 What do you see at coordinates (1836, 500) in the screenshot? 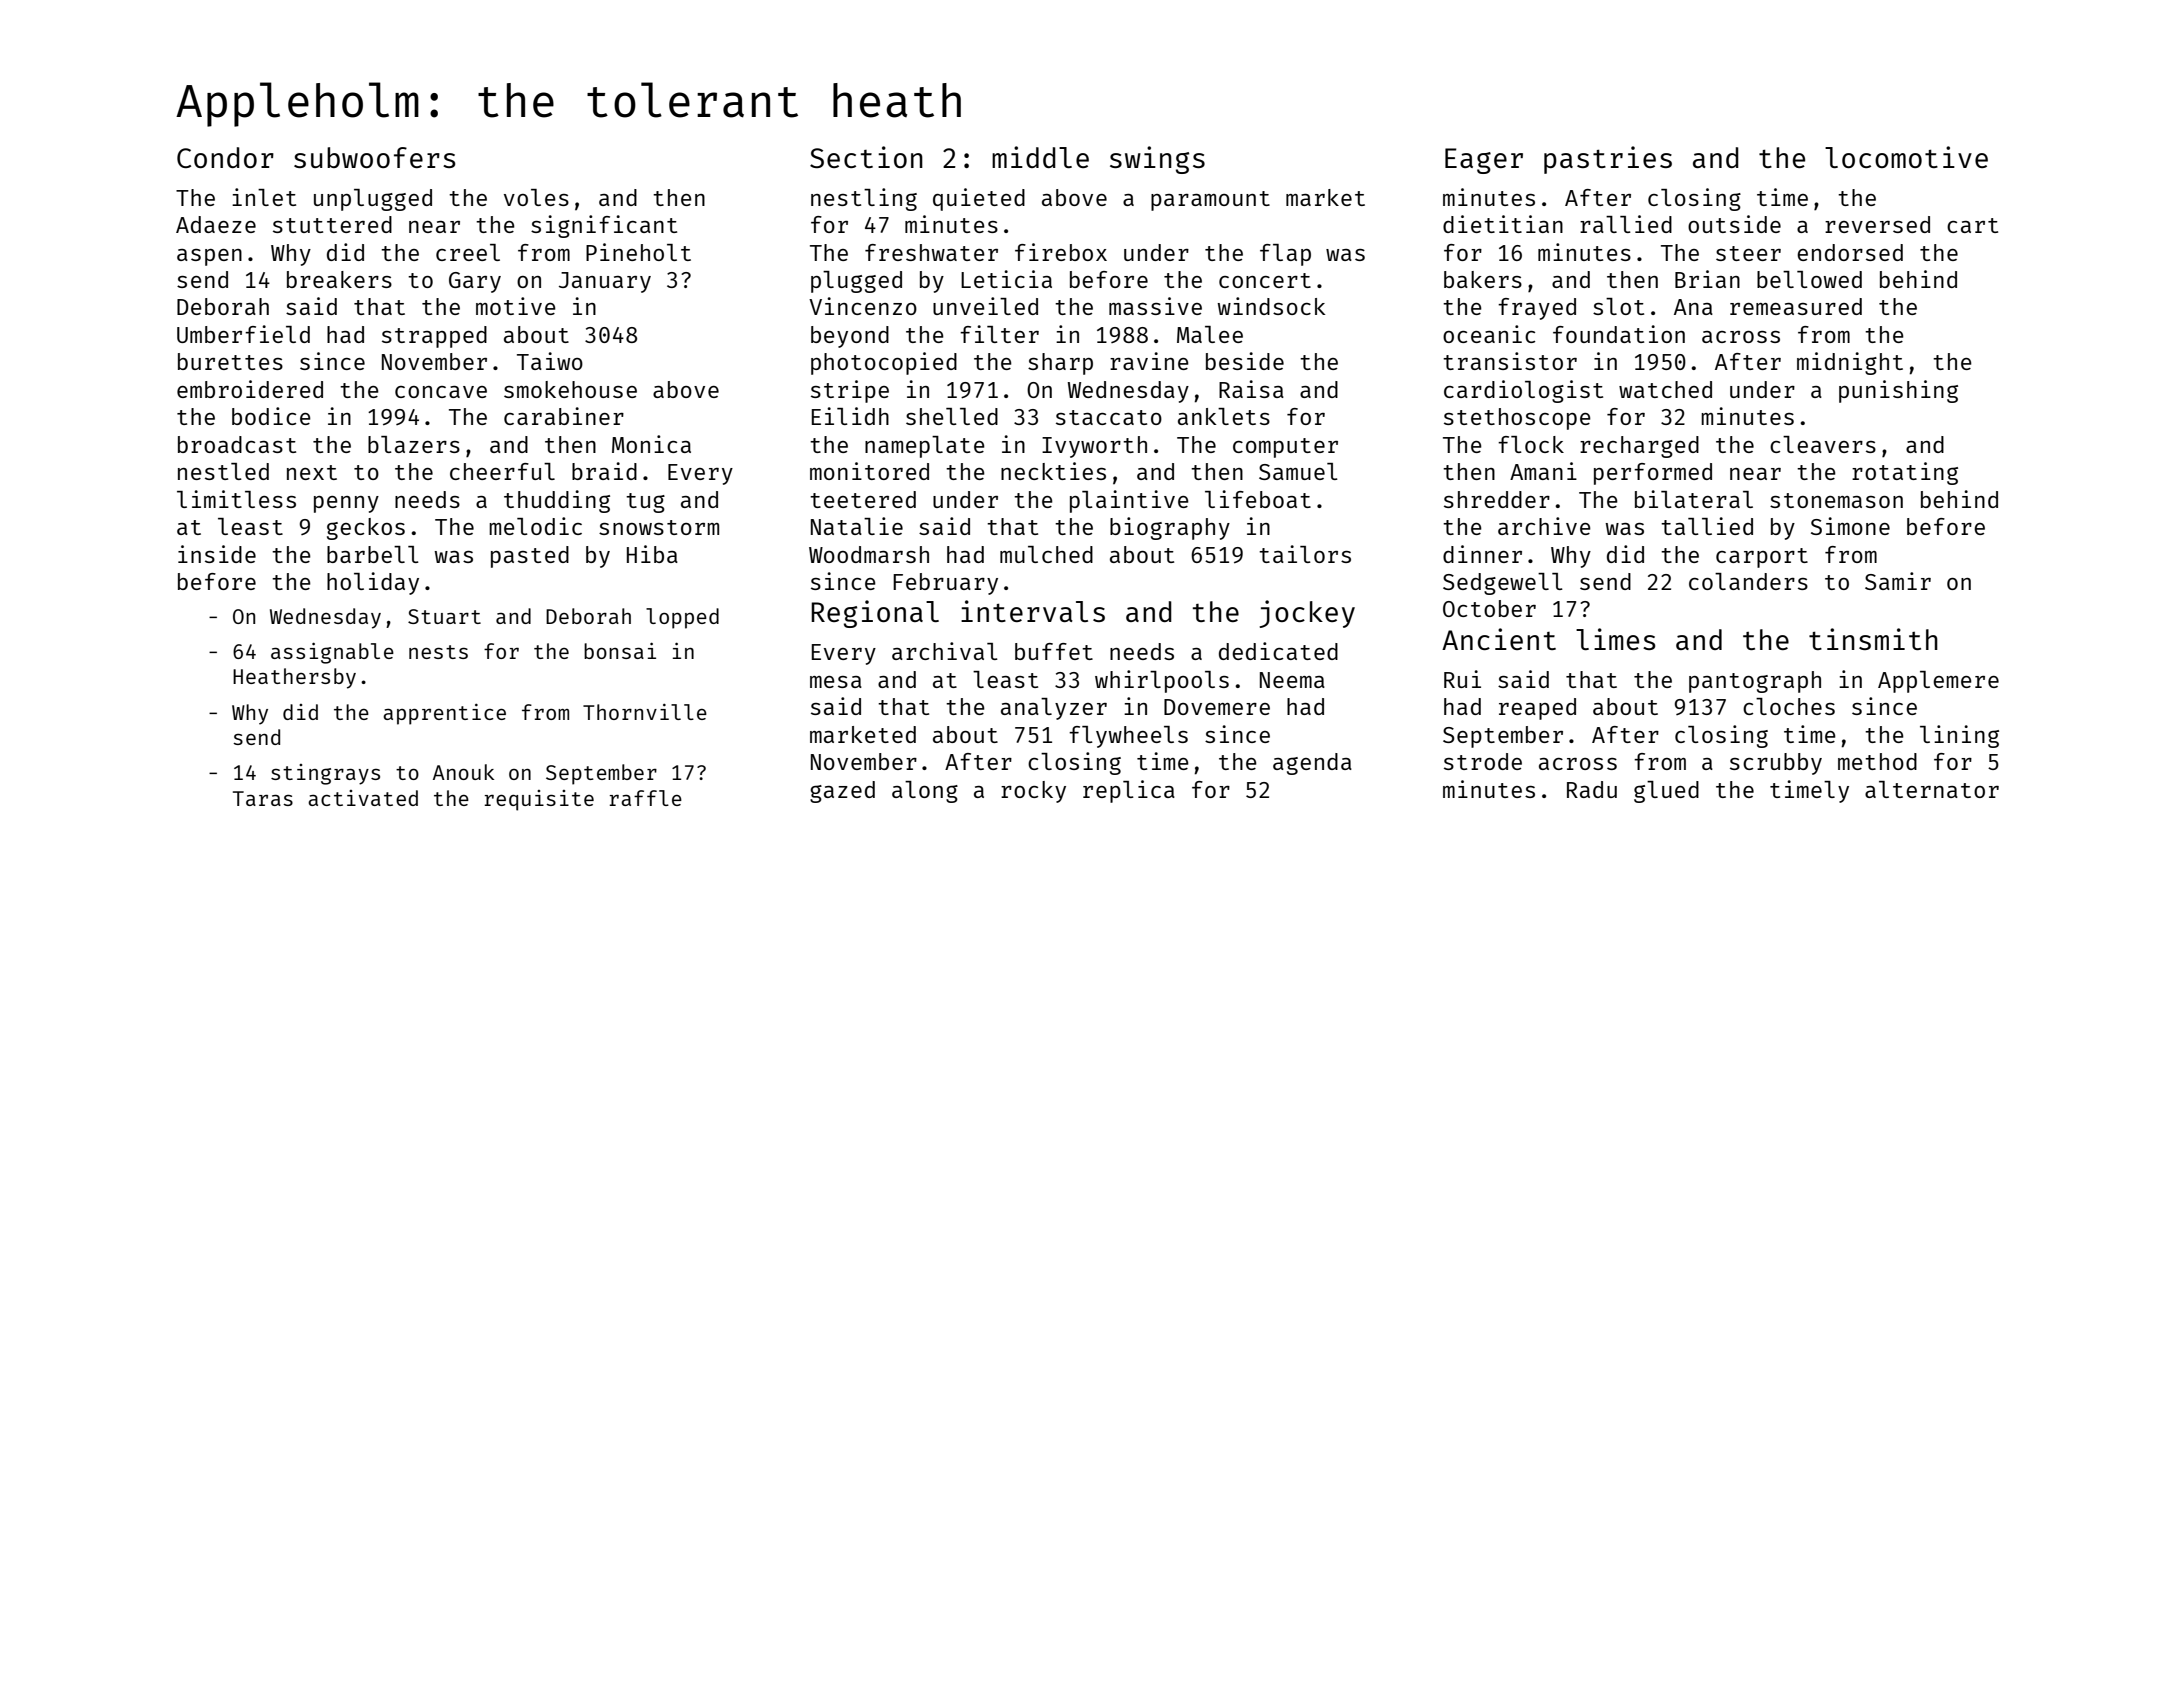
I see `stonemason` at bounding box center [1836, 500].
